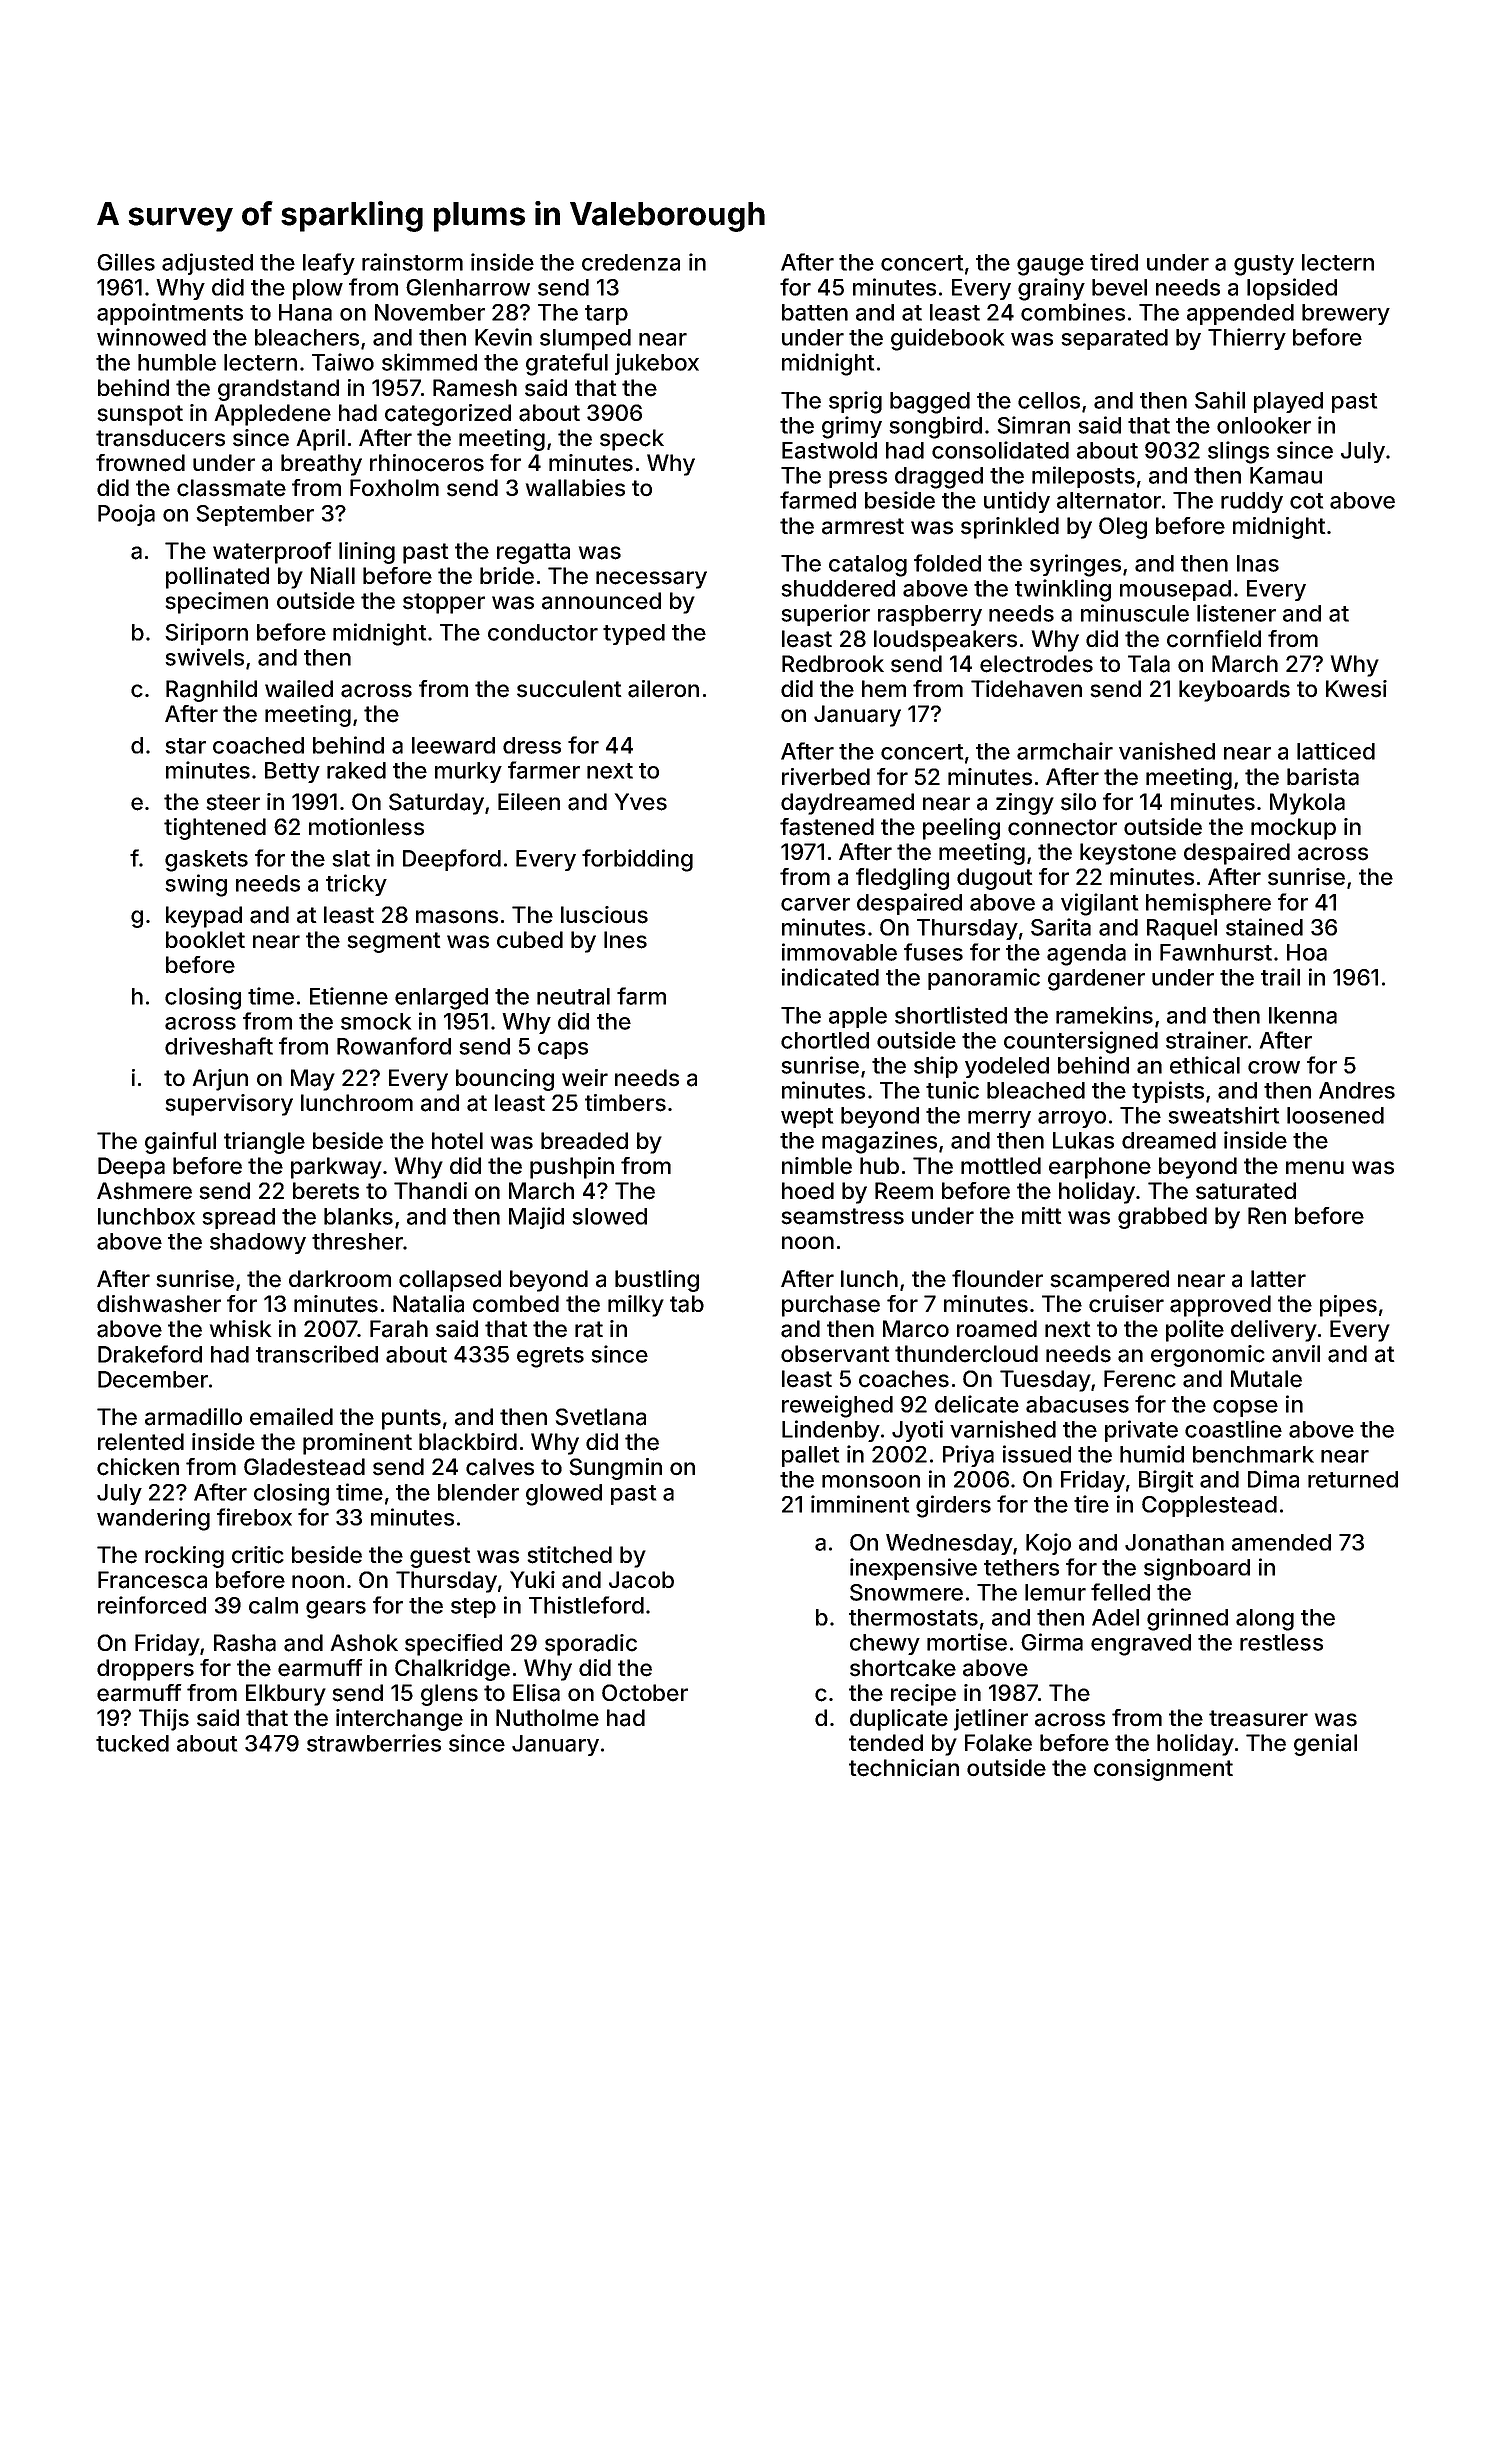  What do you see at coordinates (394, 487) in the screenshot?
I see `Foxholm` at bounding box center [394, 487].
